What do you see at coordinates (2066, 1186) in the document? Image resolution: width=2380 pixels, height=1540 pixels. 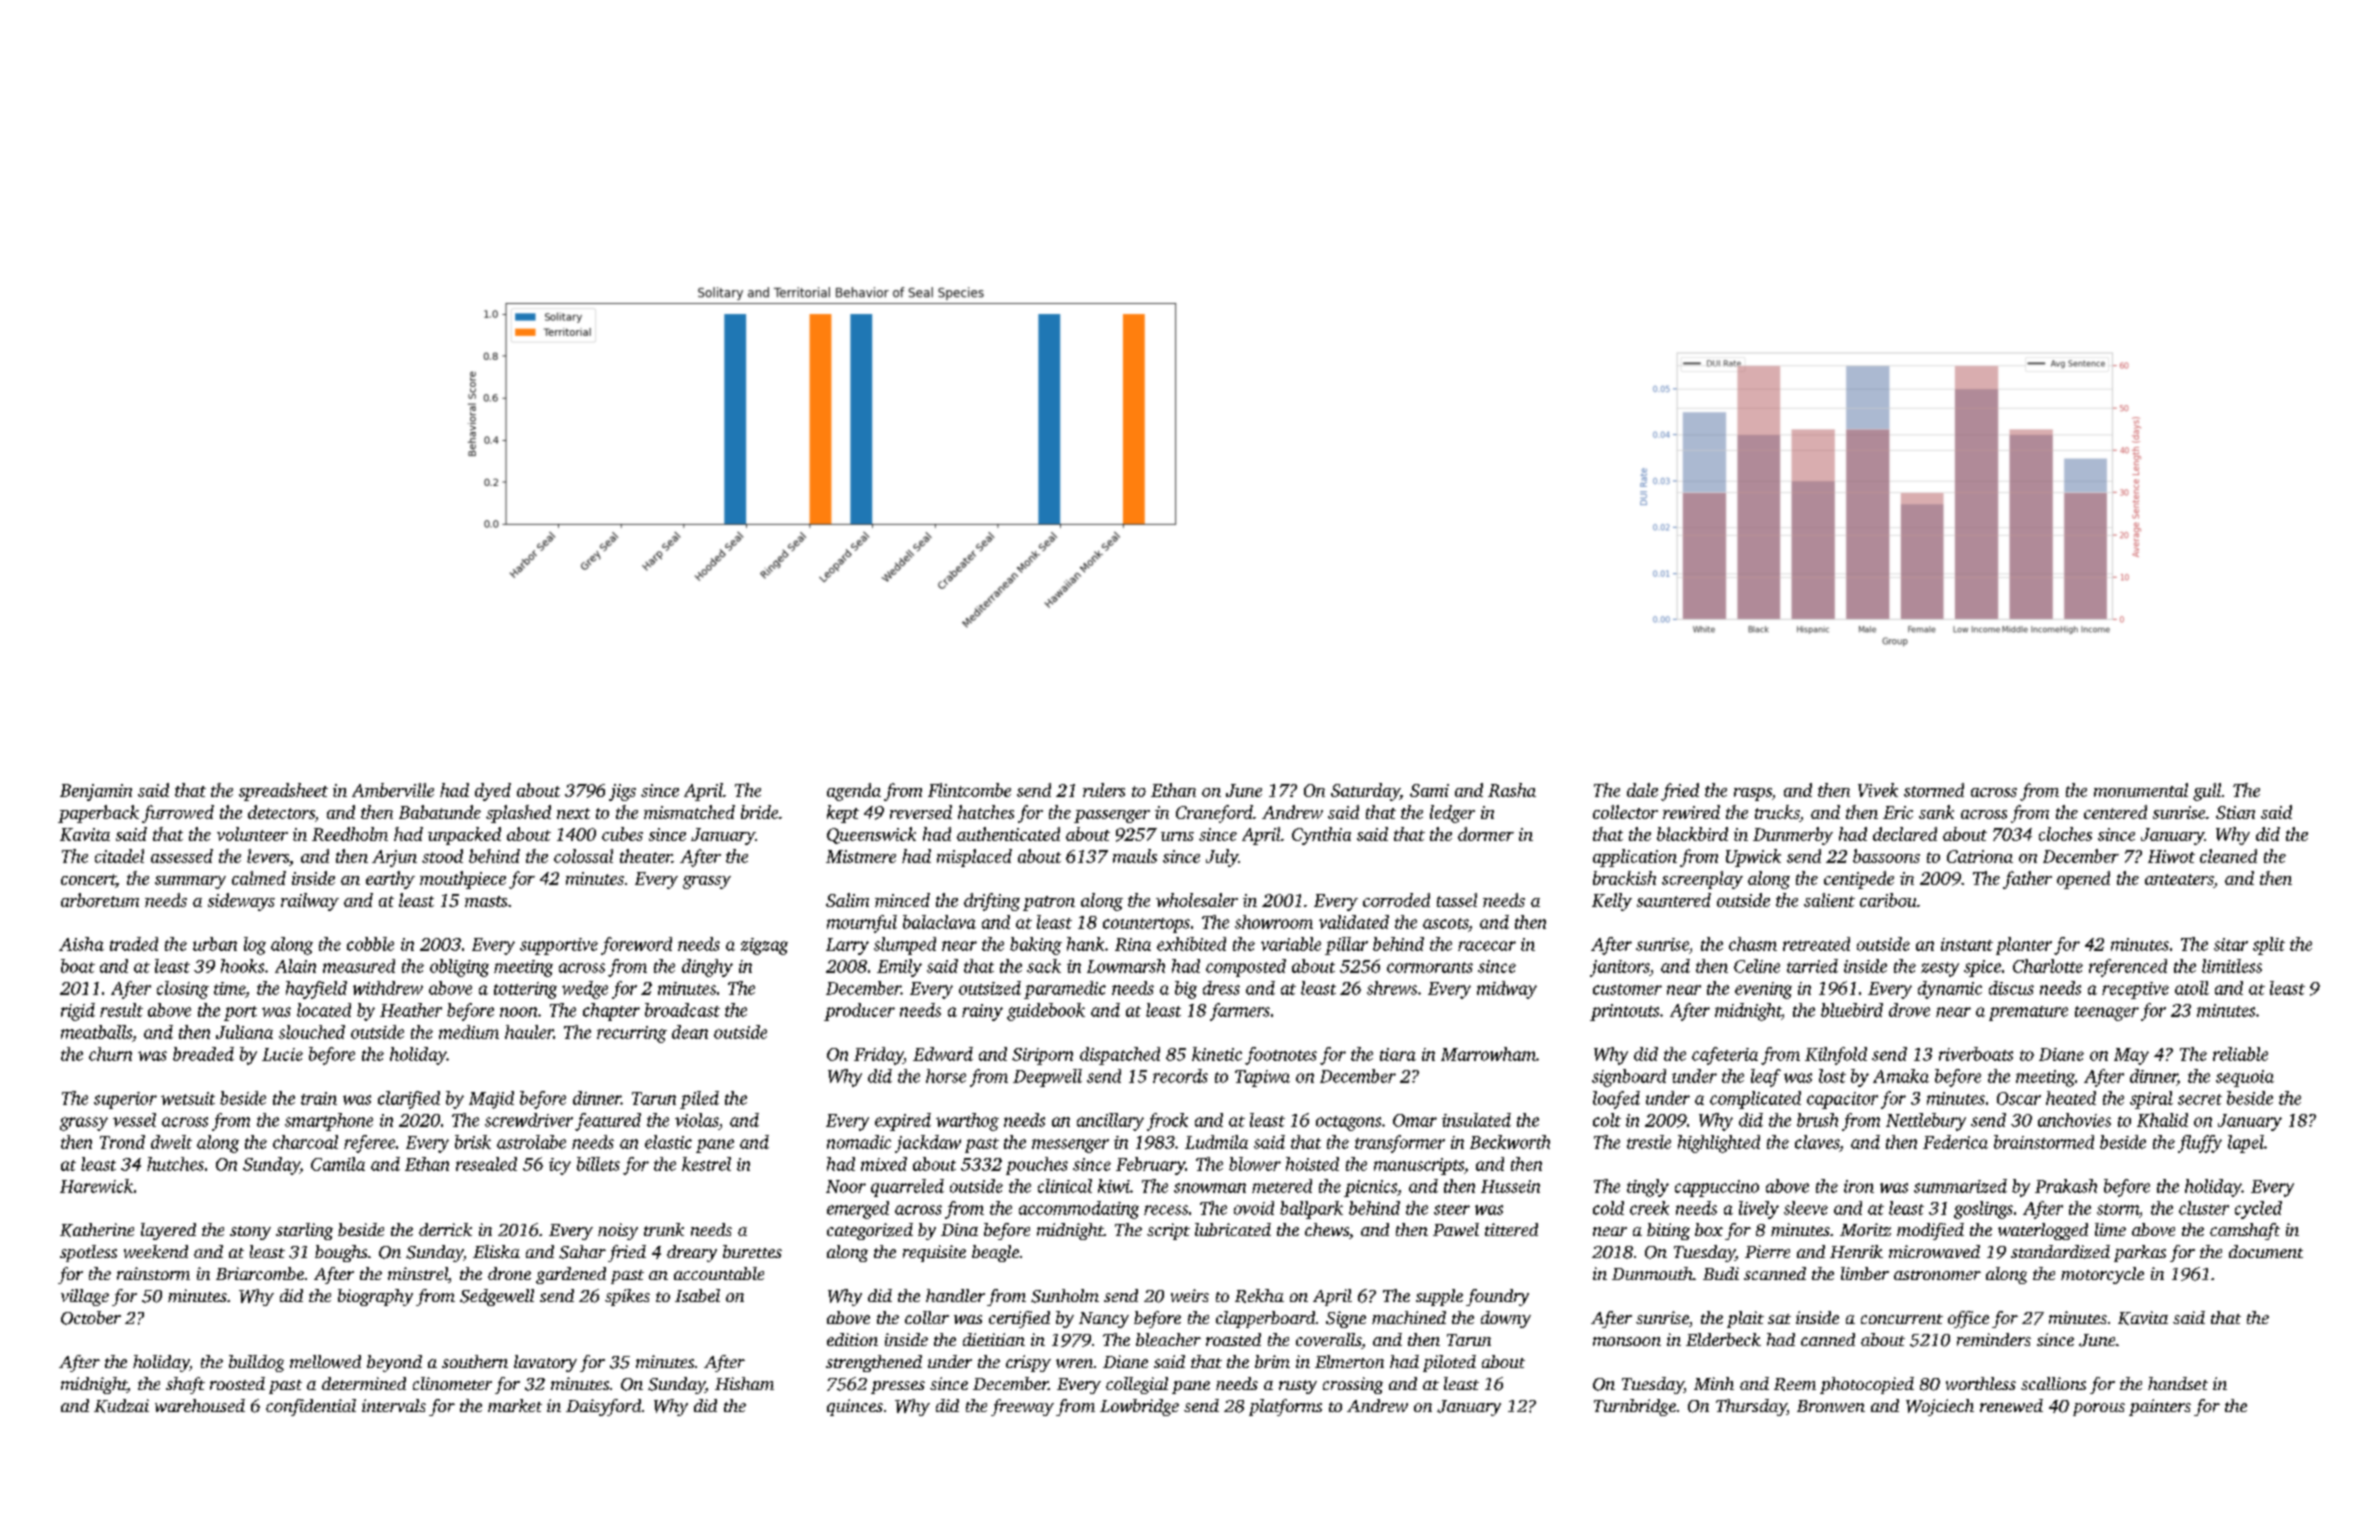 I see `Prakash` at bounding box center [2066, 1186].
